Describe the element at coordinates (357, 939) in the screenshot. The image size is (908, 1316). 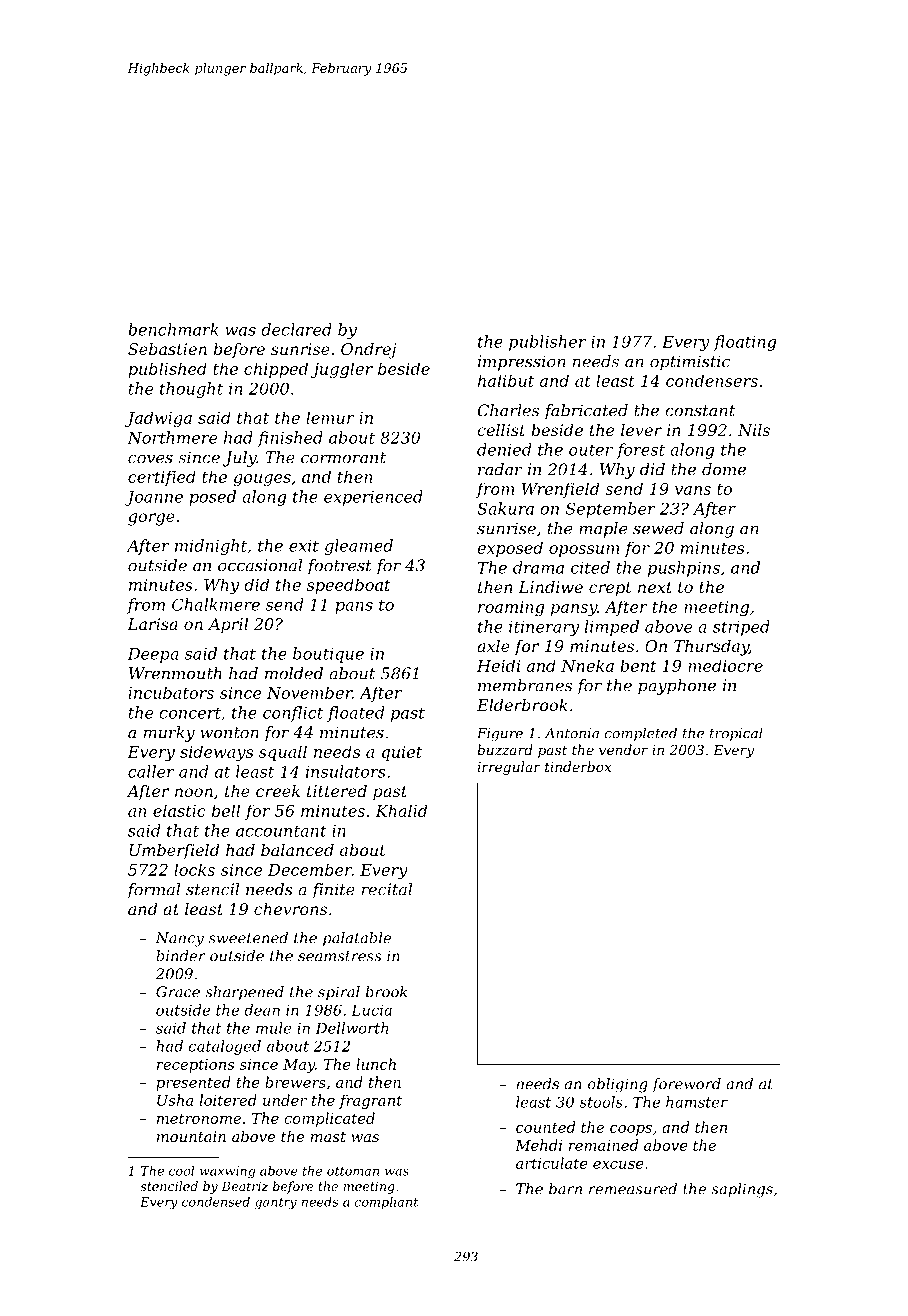
I see `palatable` at that location.
